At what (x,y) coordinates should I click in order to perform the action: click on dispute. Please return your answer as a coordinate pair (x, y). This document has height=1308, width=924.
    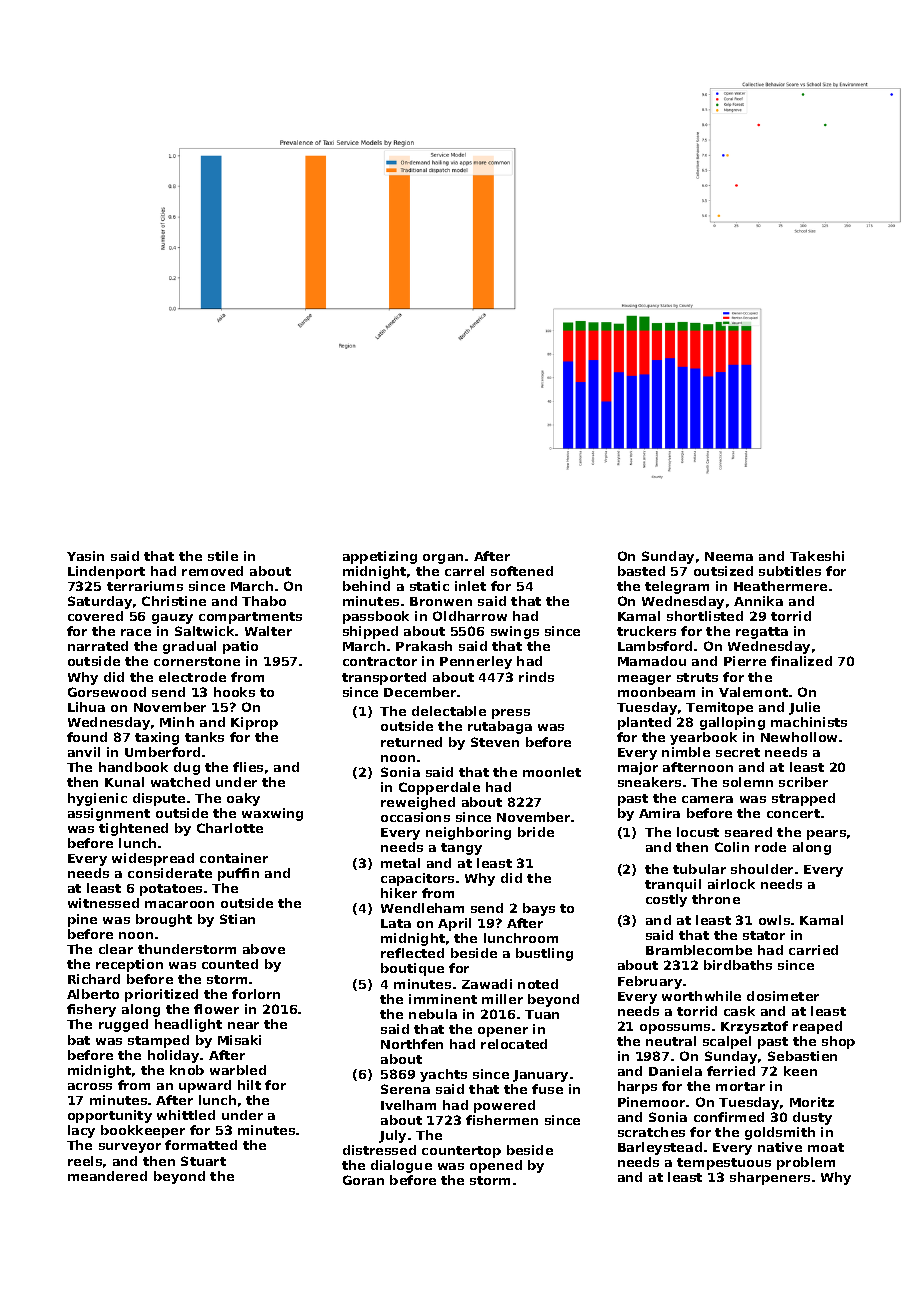
    Looking at the image, I should click on (159, 799).
